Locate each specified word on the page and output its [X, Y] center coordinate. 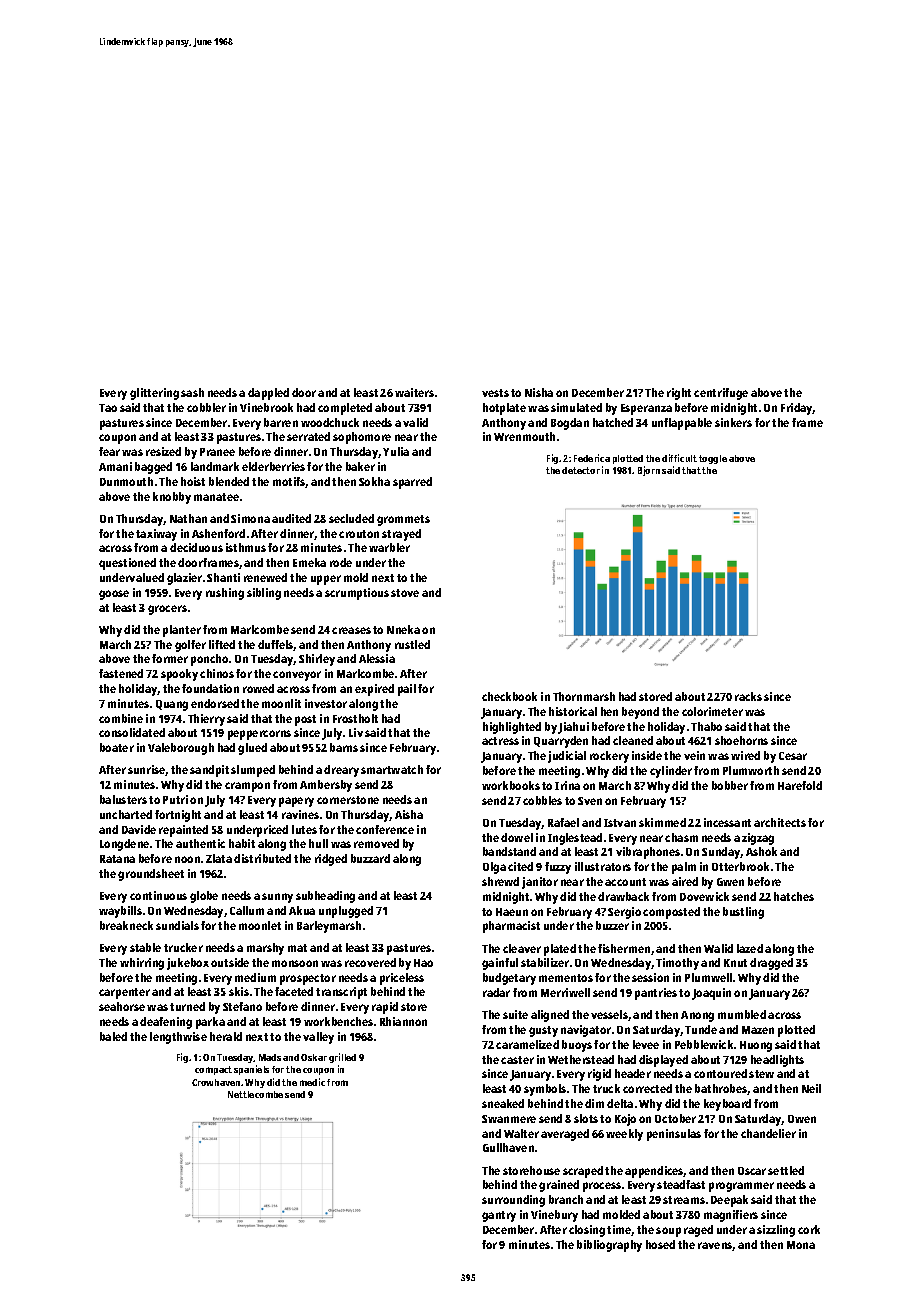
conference [385, 829]
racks [748, 696]
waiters [414, 392]
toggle [713, 459]
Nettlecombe [255, 1094]
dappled [268, 394]
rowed [258, 688]
